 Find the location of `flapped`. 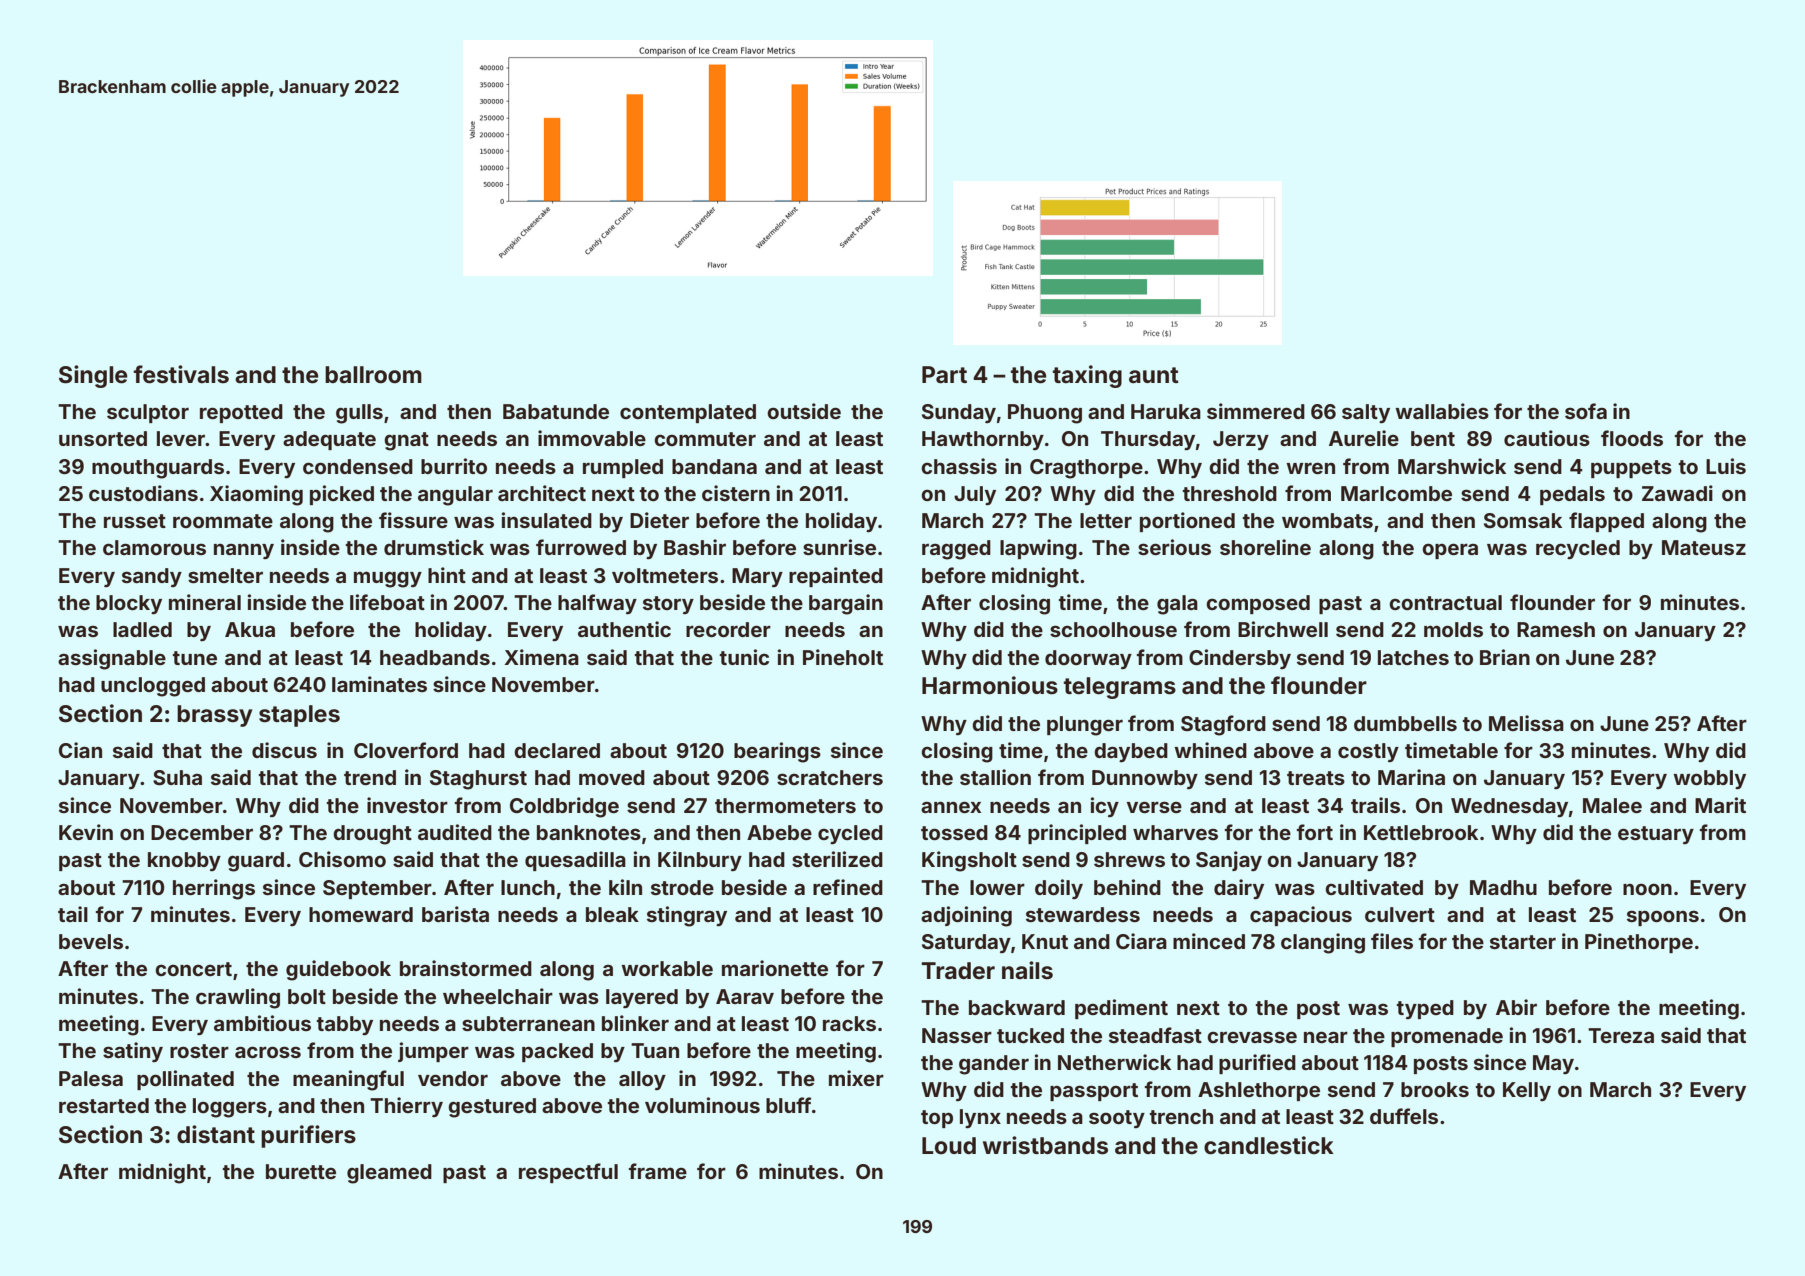

flapped is located at coordinates (1606, 522).
